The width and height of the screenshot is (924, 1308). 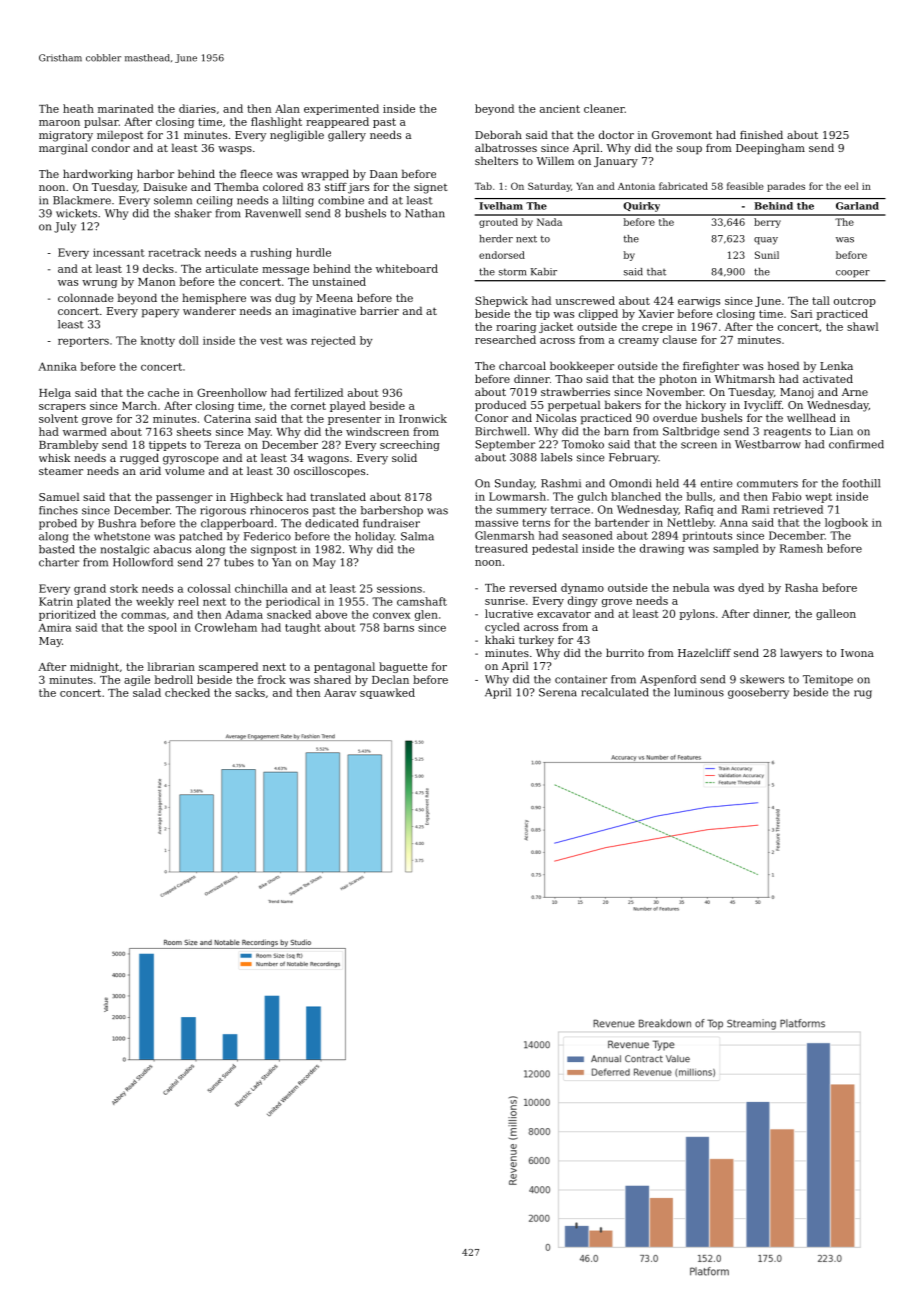 What do you see at coordinates (126, 108) in the screenshot?
I see `marinated` at bounding box center [126, 108].
